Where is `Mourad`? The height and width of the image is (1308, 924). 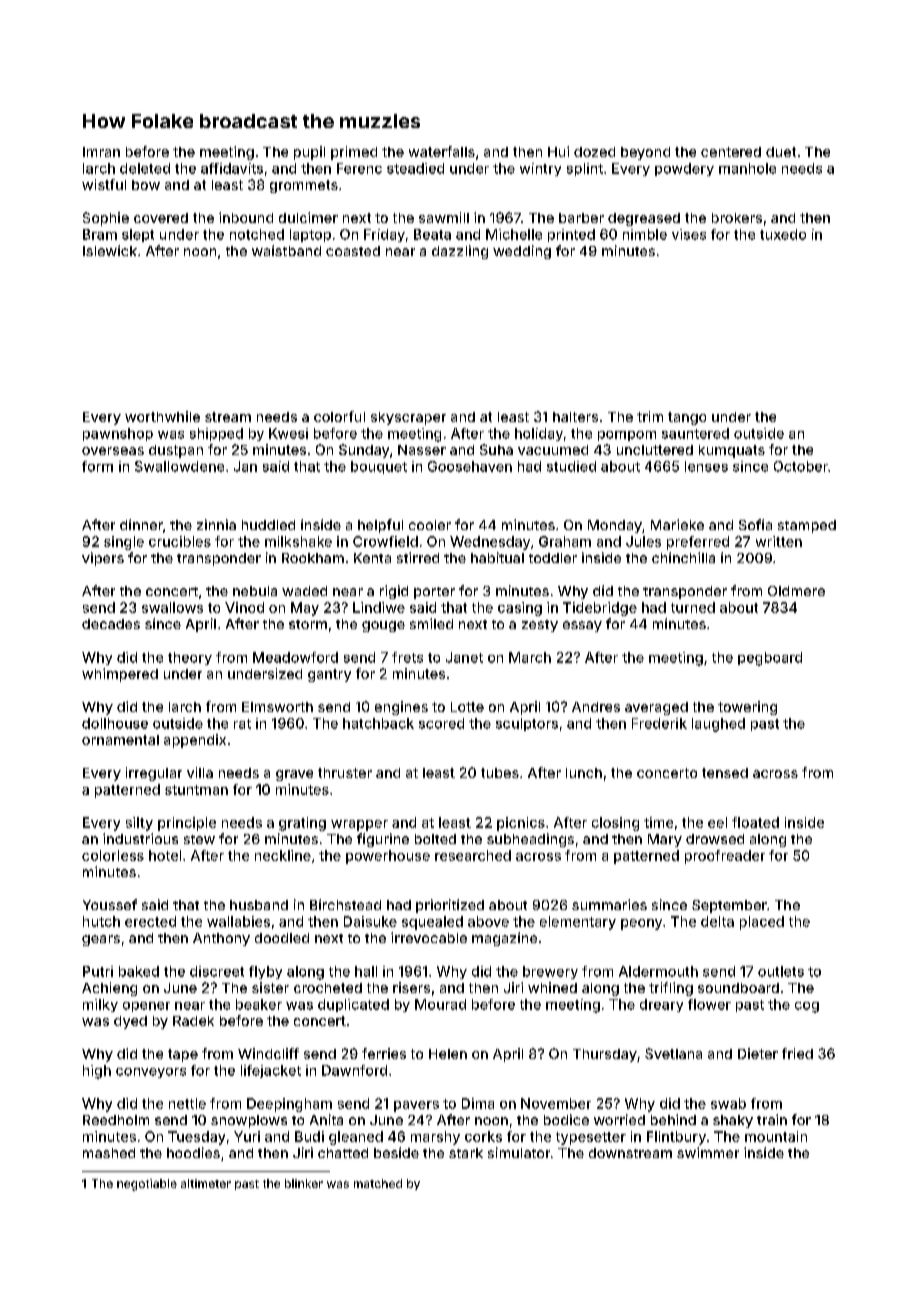
Mourad is located at coordinates (440, 1004).
